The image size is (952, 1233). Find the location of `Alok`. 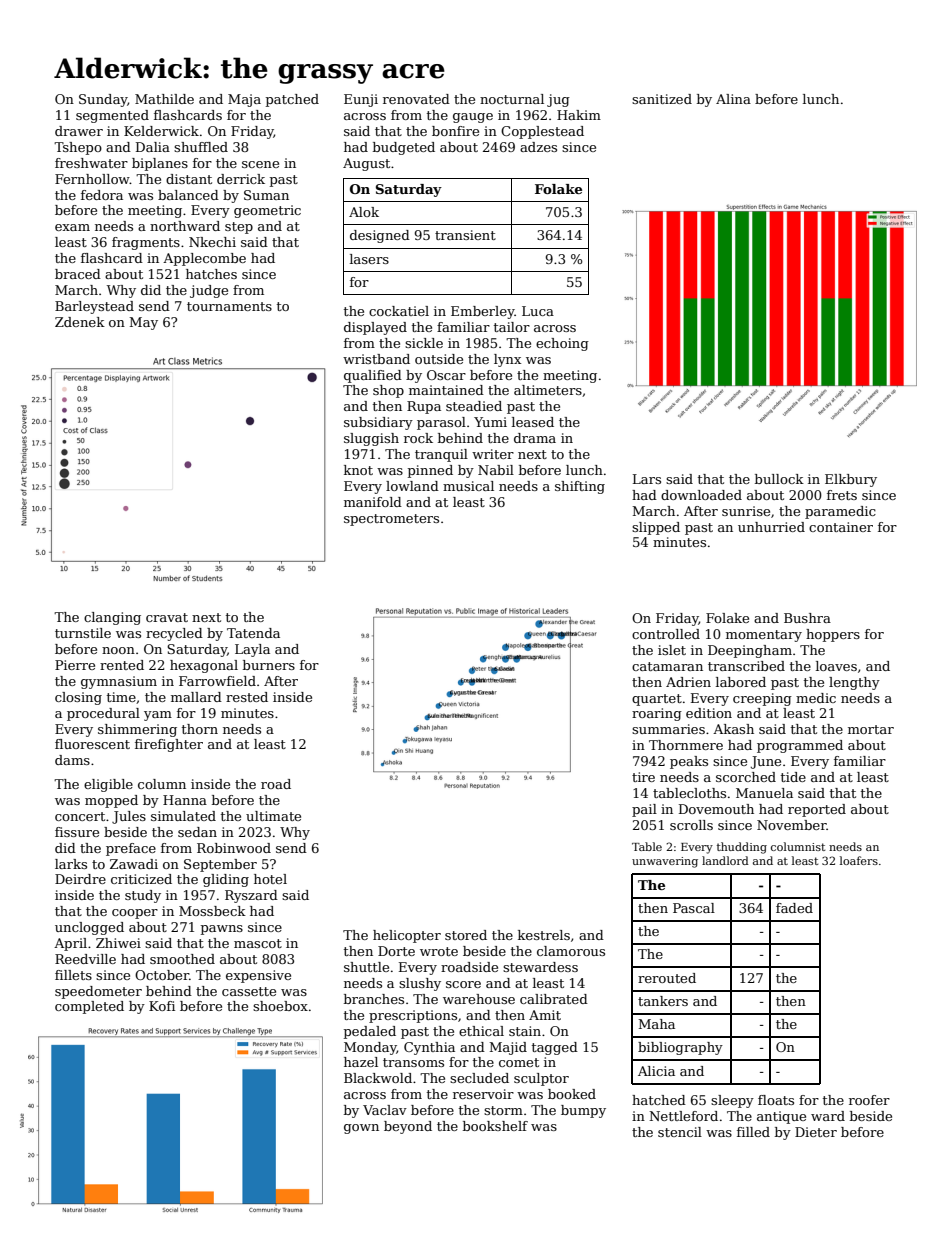

Alok is located at coordinates (364, 212).
